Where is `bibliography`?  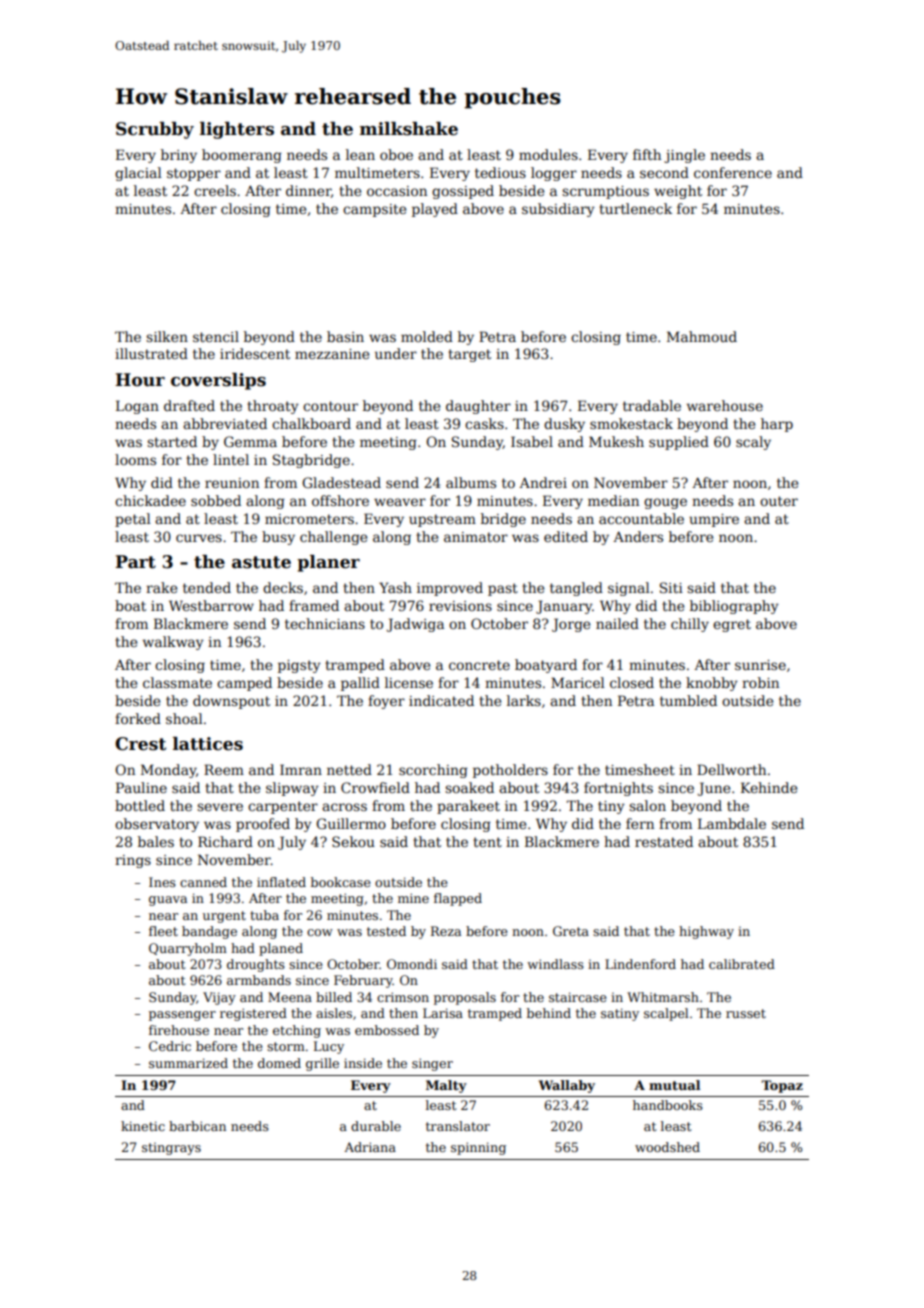
bibliography is located at coordinates (734, 607).
